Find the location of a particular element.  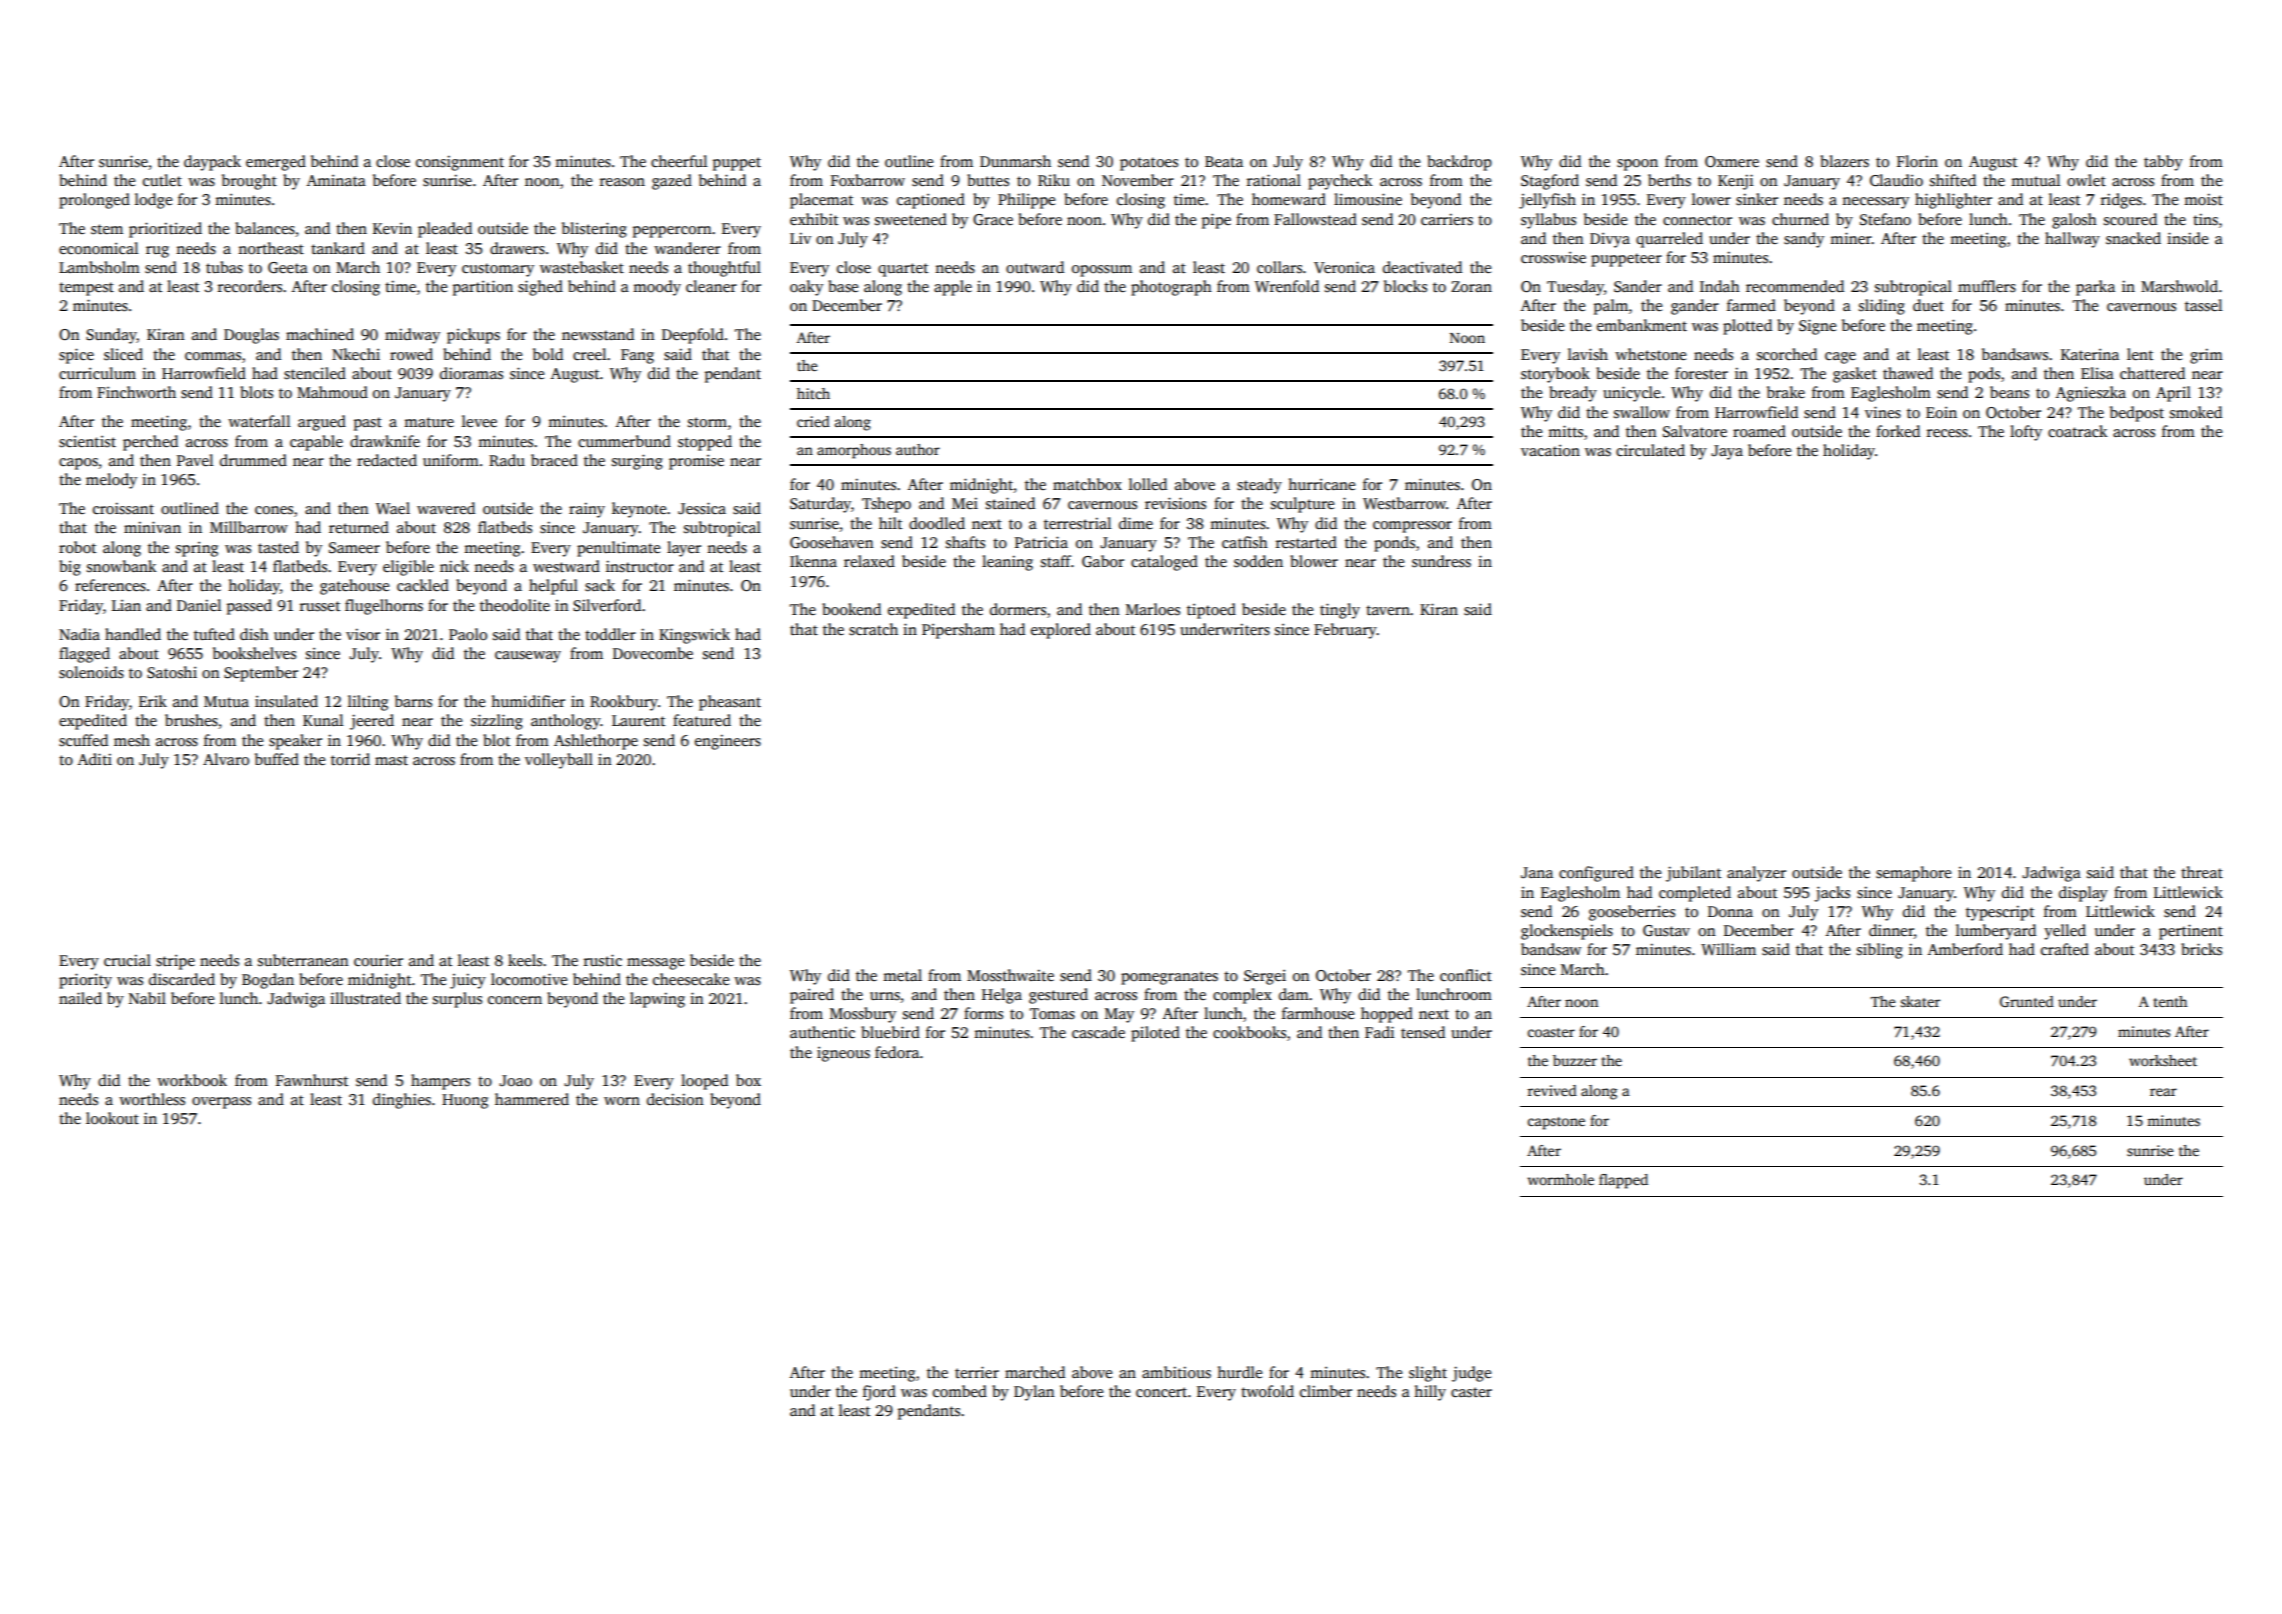

jellyfish is located at coordinates (1547, 201).
